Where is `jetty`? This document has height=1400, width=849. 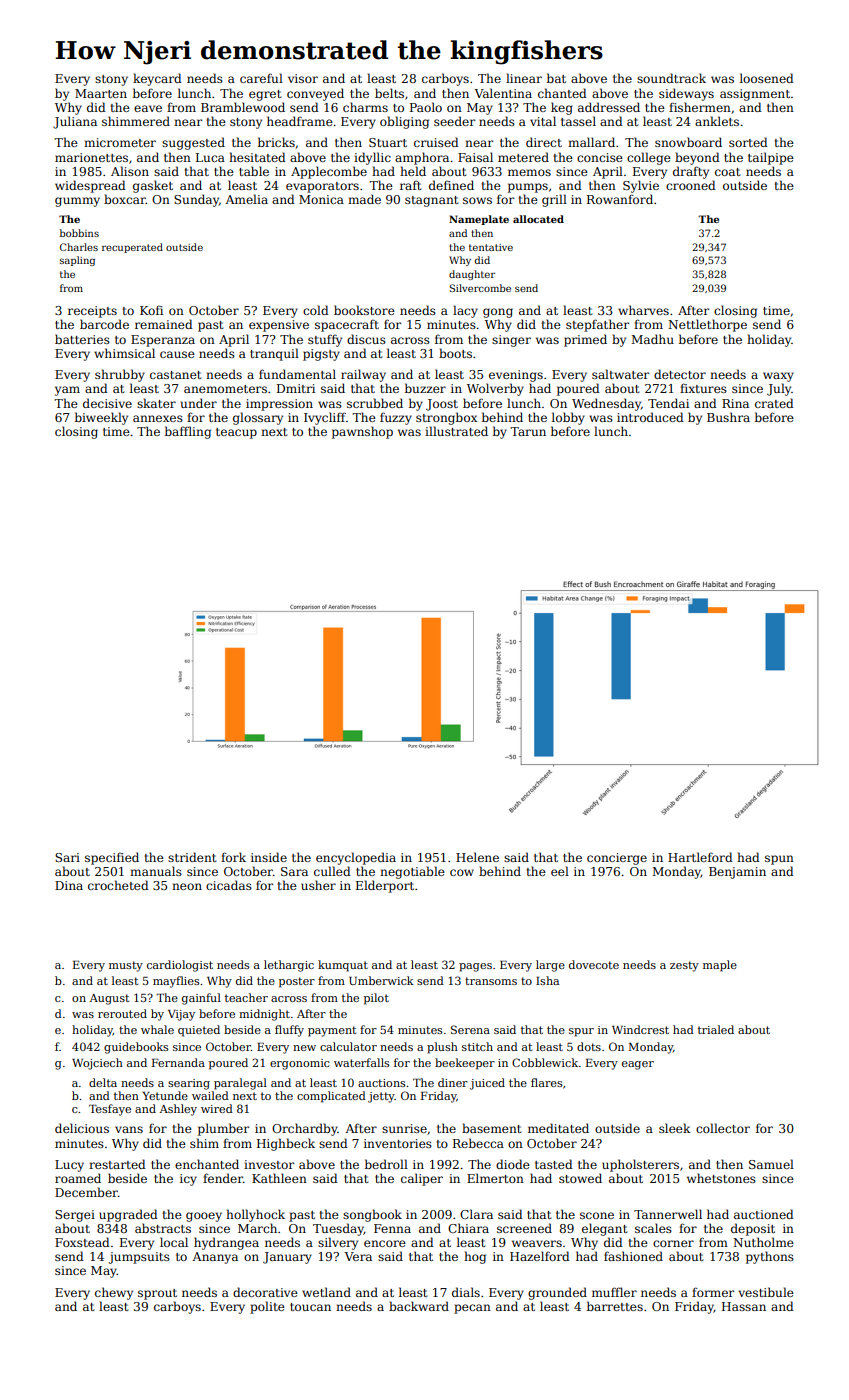
jetty is located at coordinates (381, 1097).
